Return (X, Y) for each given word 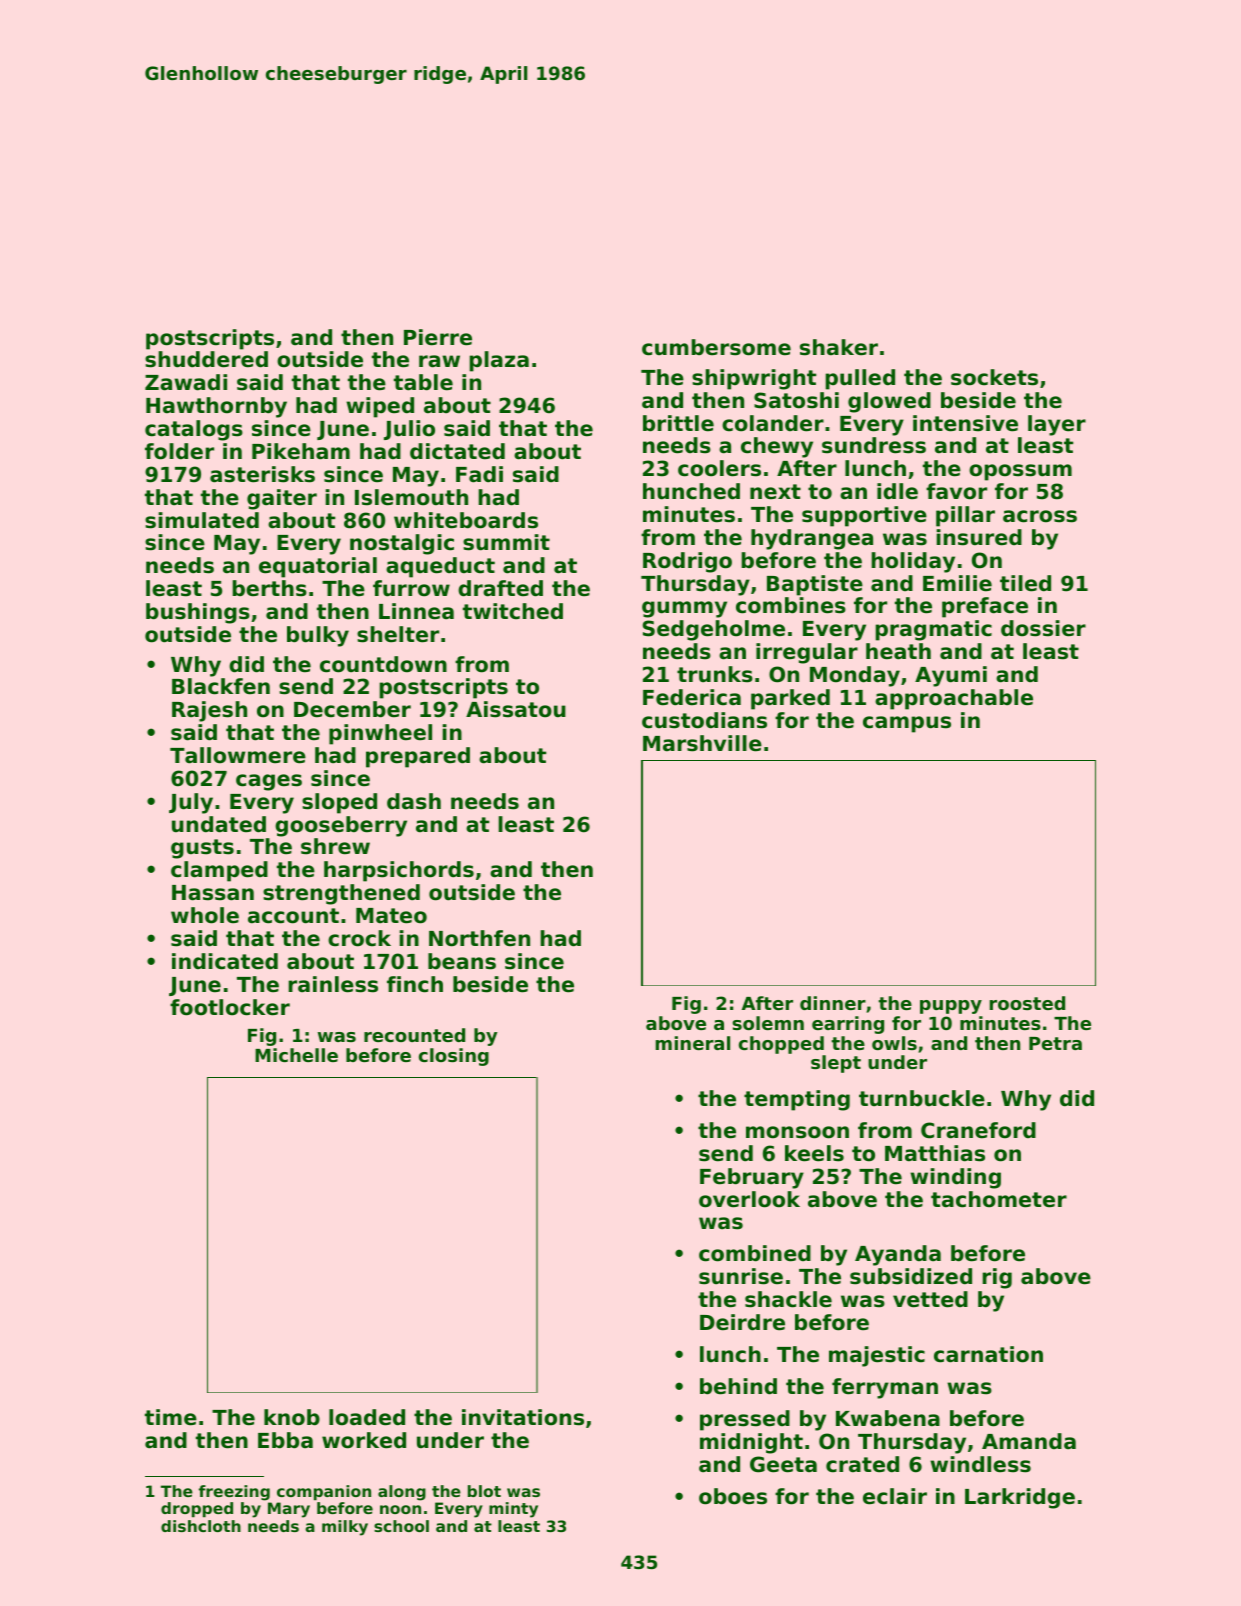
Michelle (296, 1055)
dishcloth (201, 1526)
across (1040, 516)
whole (205, 915)
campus (907, 724)
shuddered (206, 359)
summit (506, 542)
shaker (839, 347)
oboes (733, 1496)
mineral (692, 1043)
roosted (1027, 1003)
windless (980, 1464)
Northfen (479, 938)
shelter (398, 634)
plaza (499, 361)
